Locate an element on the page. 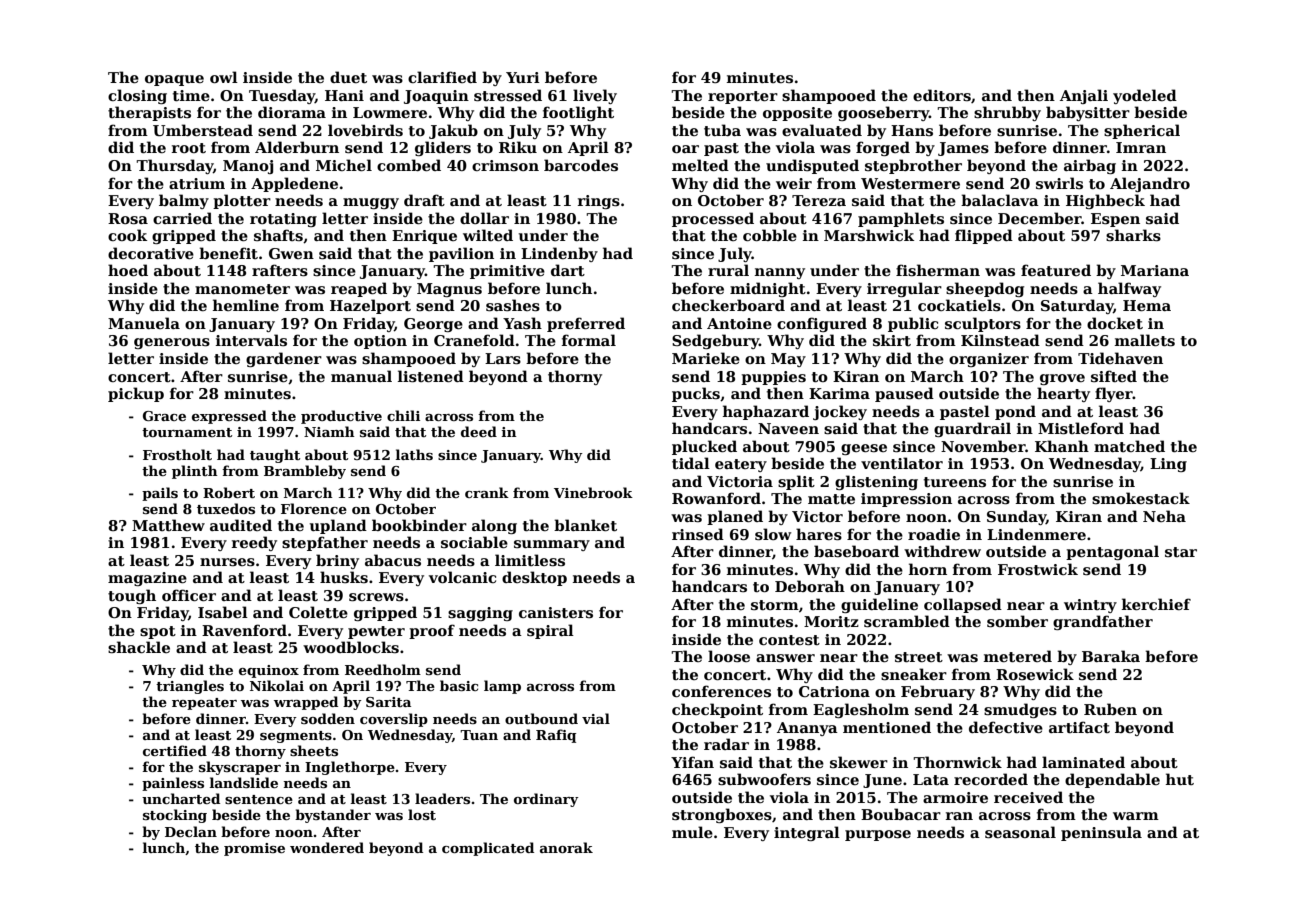  complicated is located at coordinates (488, 849).
